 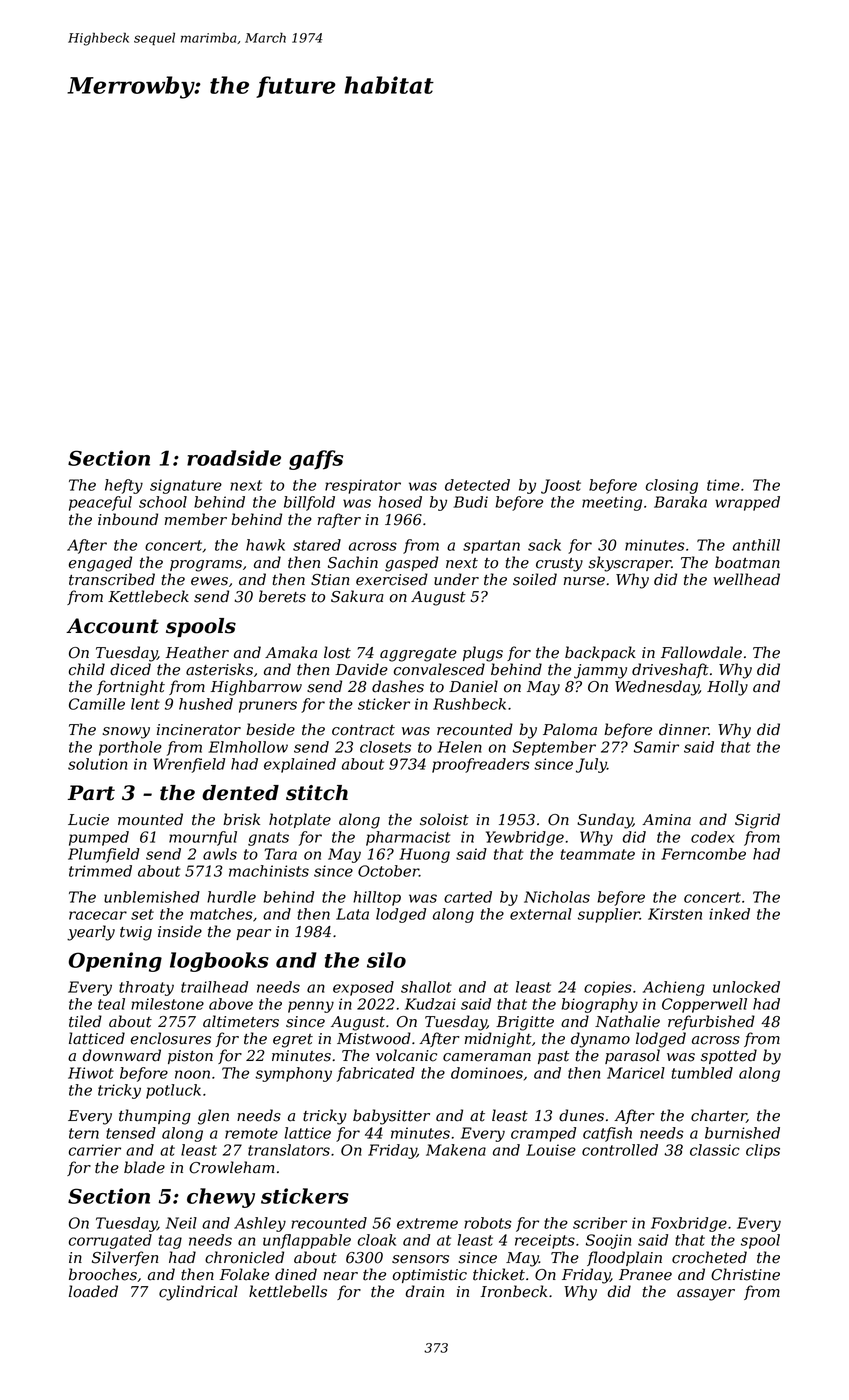 I want to click on Sunday, so click(x=605, y=821).
